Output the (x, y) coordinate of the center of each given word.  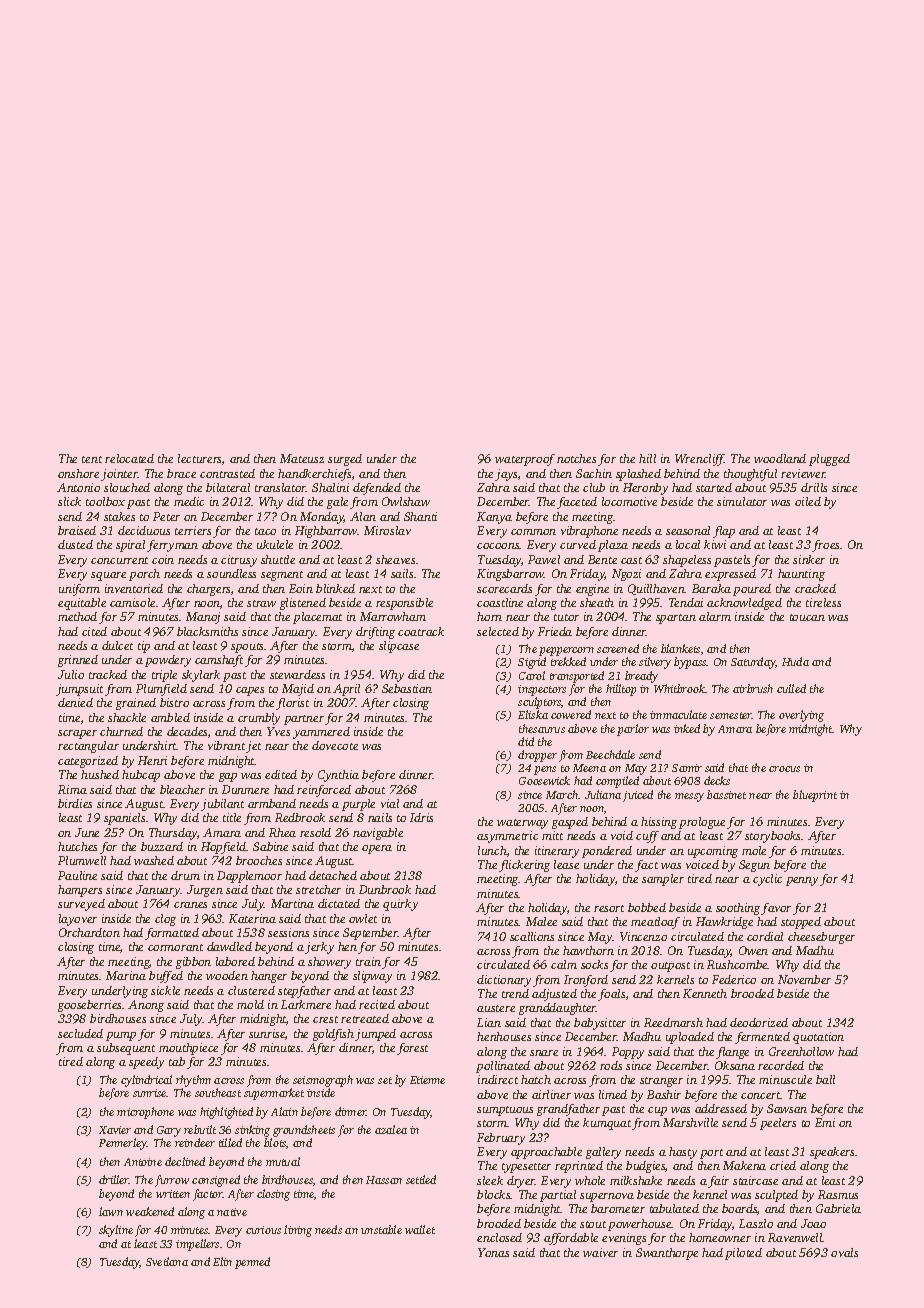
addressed (721, 1108)
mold (250, 1004)
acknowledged (744, 604)
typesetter (526, 1168)
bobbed (647, 907)
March (562, 794)
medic (189, 501)
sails (402, 573)
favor (776, 909)
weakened (150, 1211)
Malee (541, 921)
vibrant (226, 745)
